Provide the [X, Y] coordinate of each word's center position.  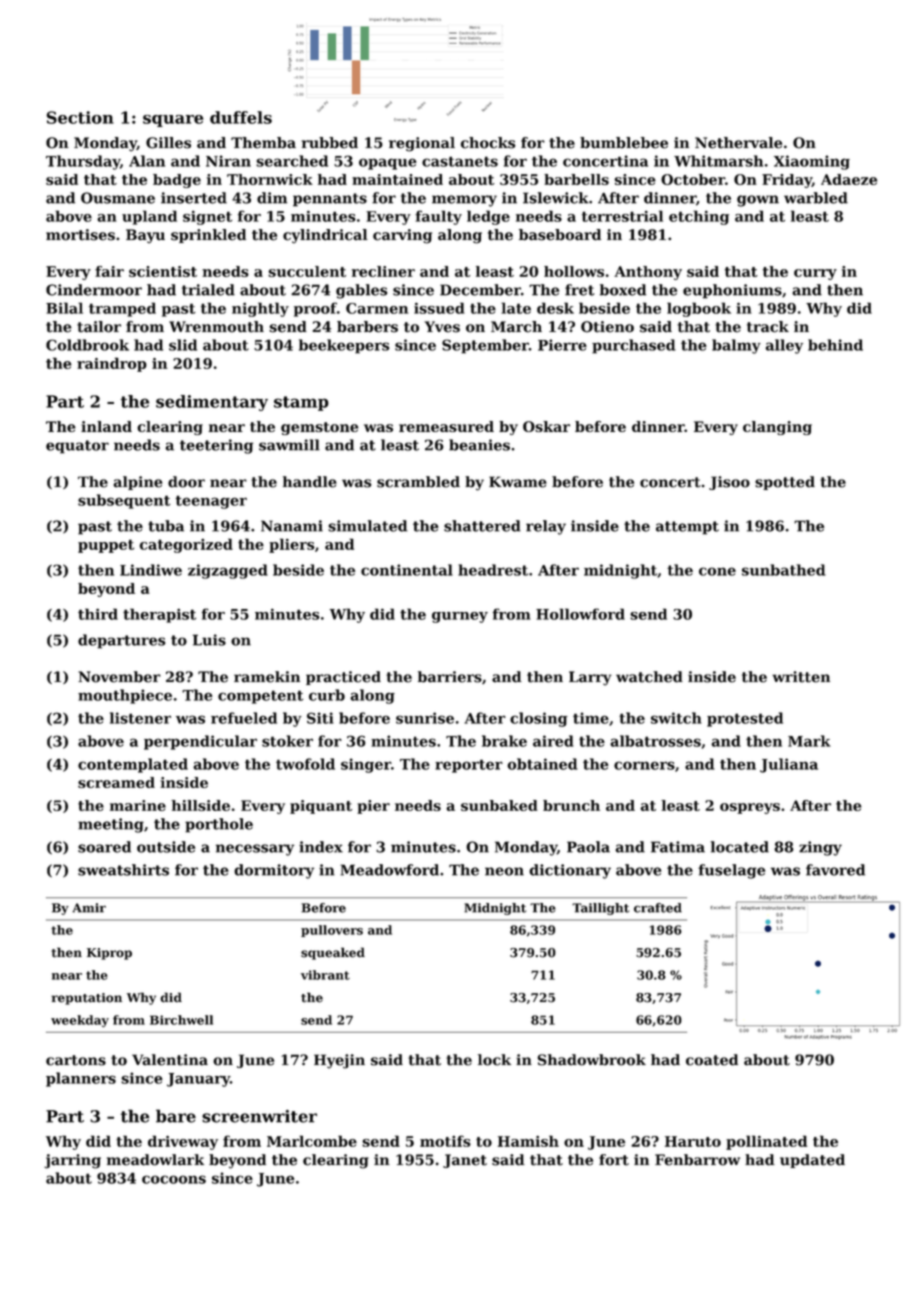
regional [422, 144]
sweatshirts [123, 870]
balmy [736, 346]
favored [835, 870]
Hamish [528, 1141]
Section [80, 117]
